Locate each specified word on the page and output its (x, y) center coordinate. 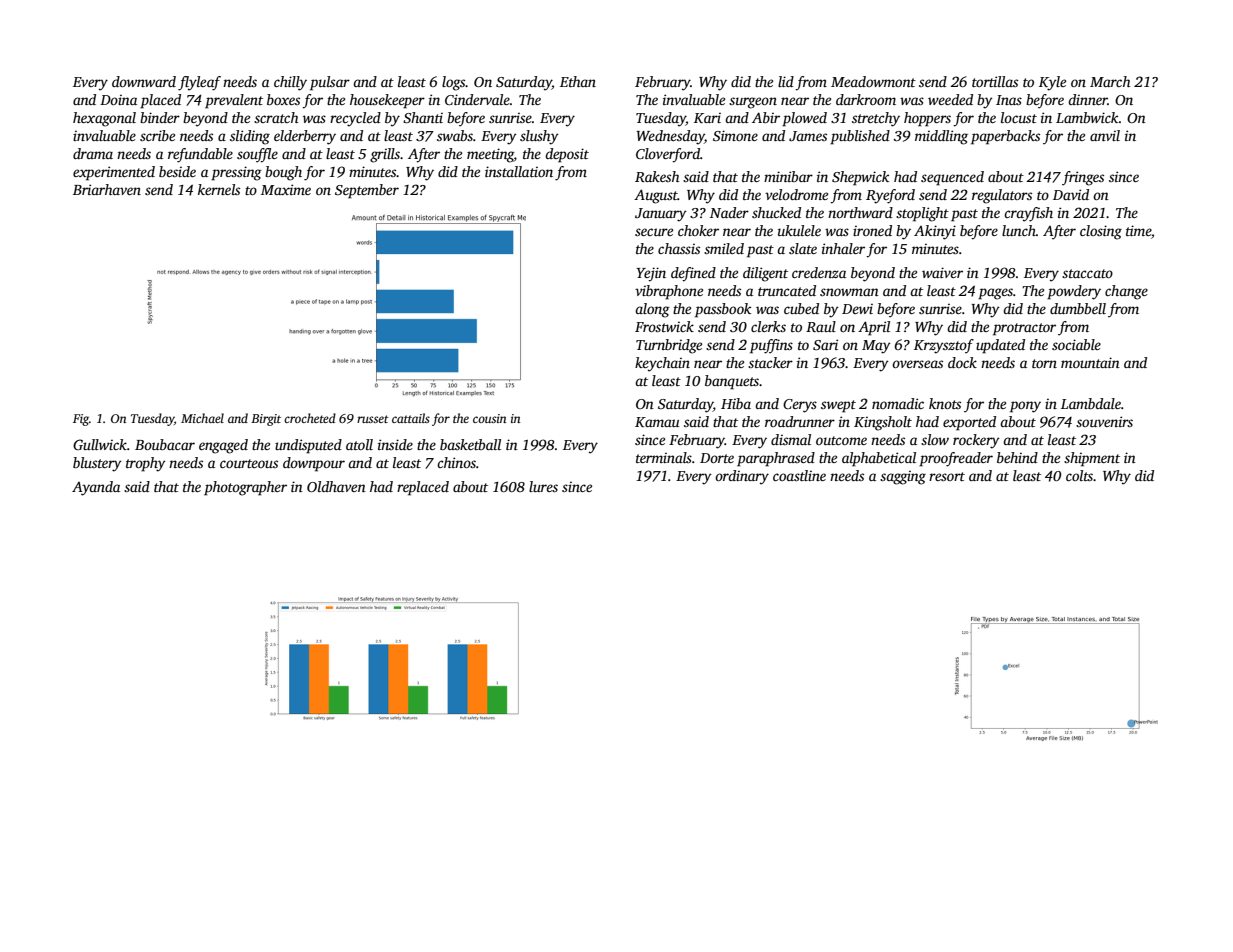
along (652, 310)
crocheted (310, 418)
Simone (735, 135)
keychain (662, 364)
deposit (567, 155)
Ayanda (96, 488)
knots (945, 403)
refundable (200, 155)
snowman (849, 292)
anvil (1105, 135)
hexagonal (104, 119)
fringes (1083, 178)
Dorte (717, 458)
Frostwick (664, 326)
